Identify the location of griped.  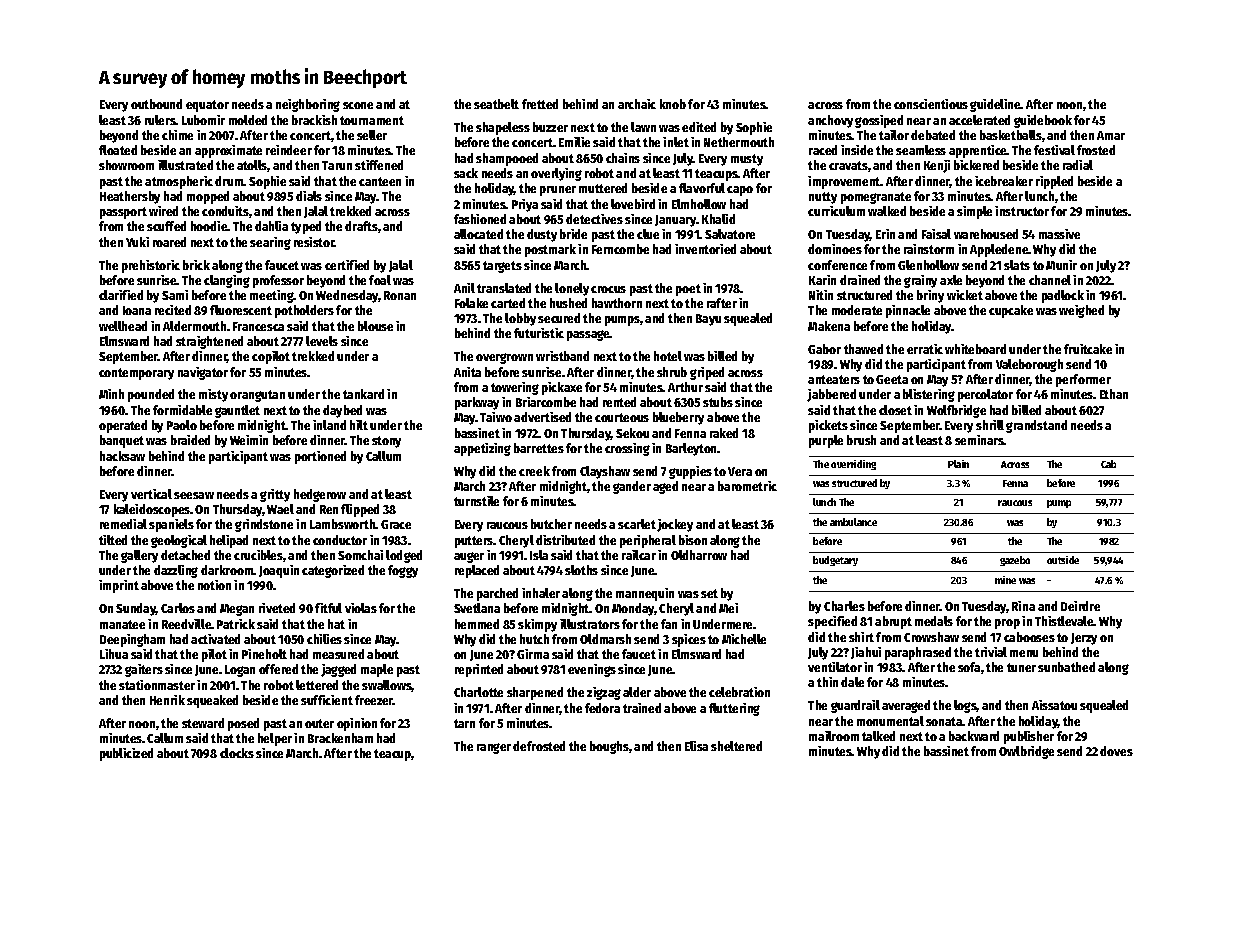
(707, 373).
